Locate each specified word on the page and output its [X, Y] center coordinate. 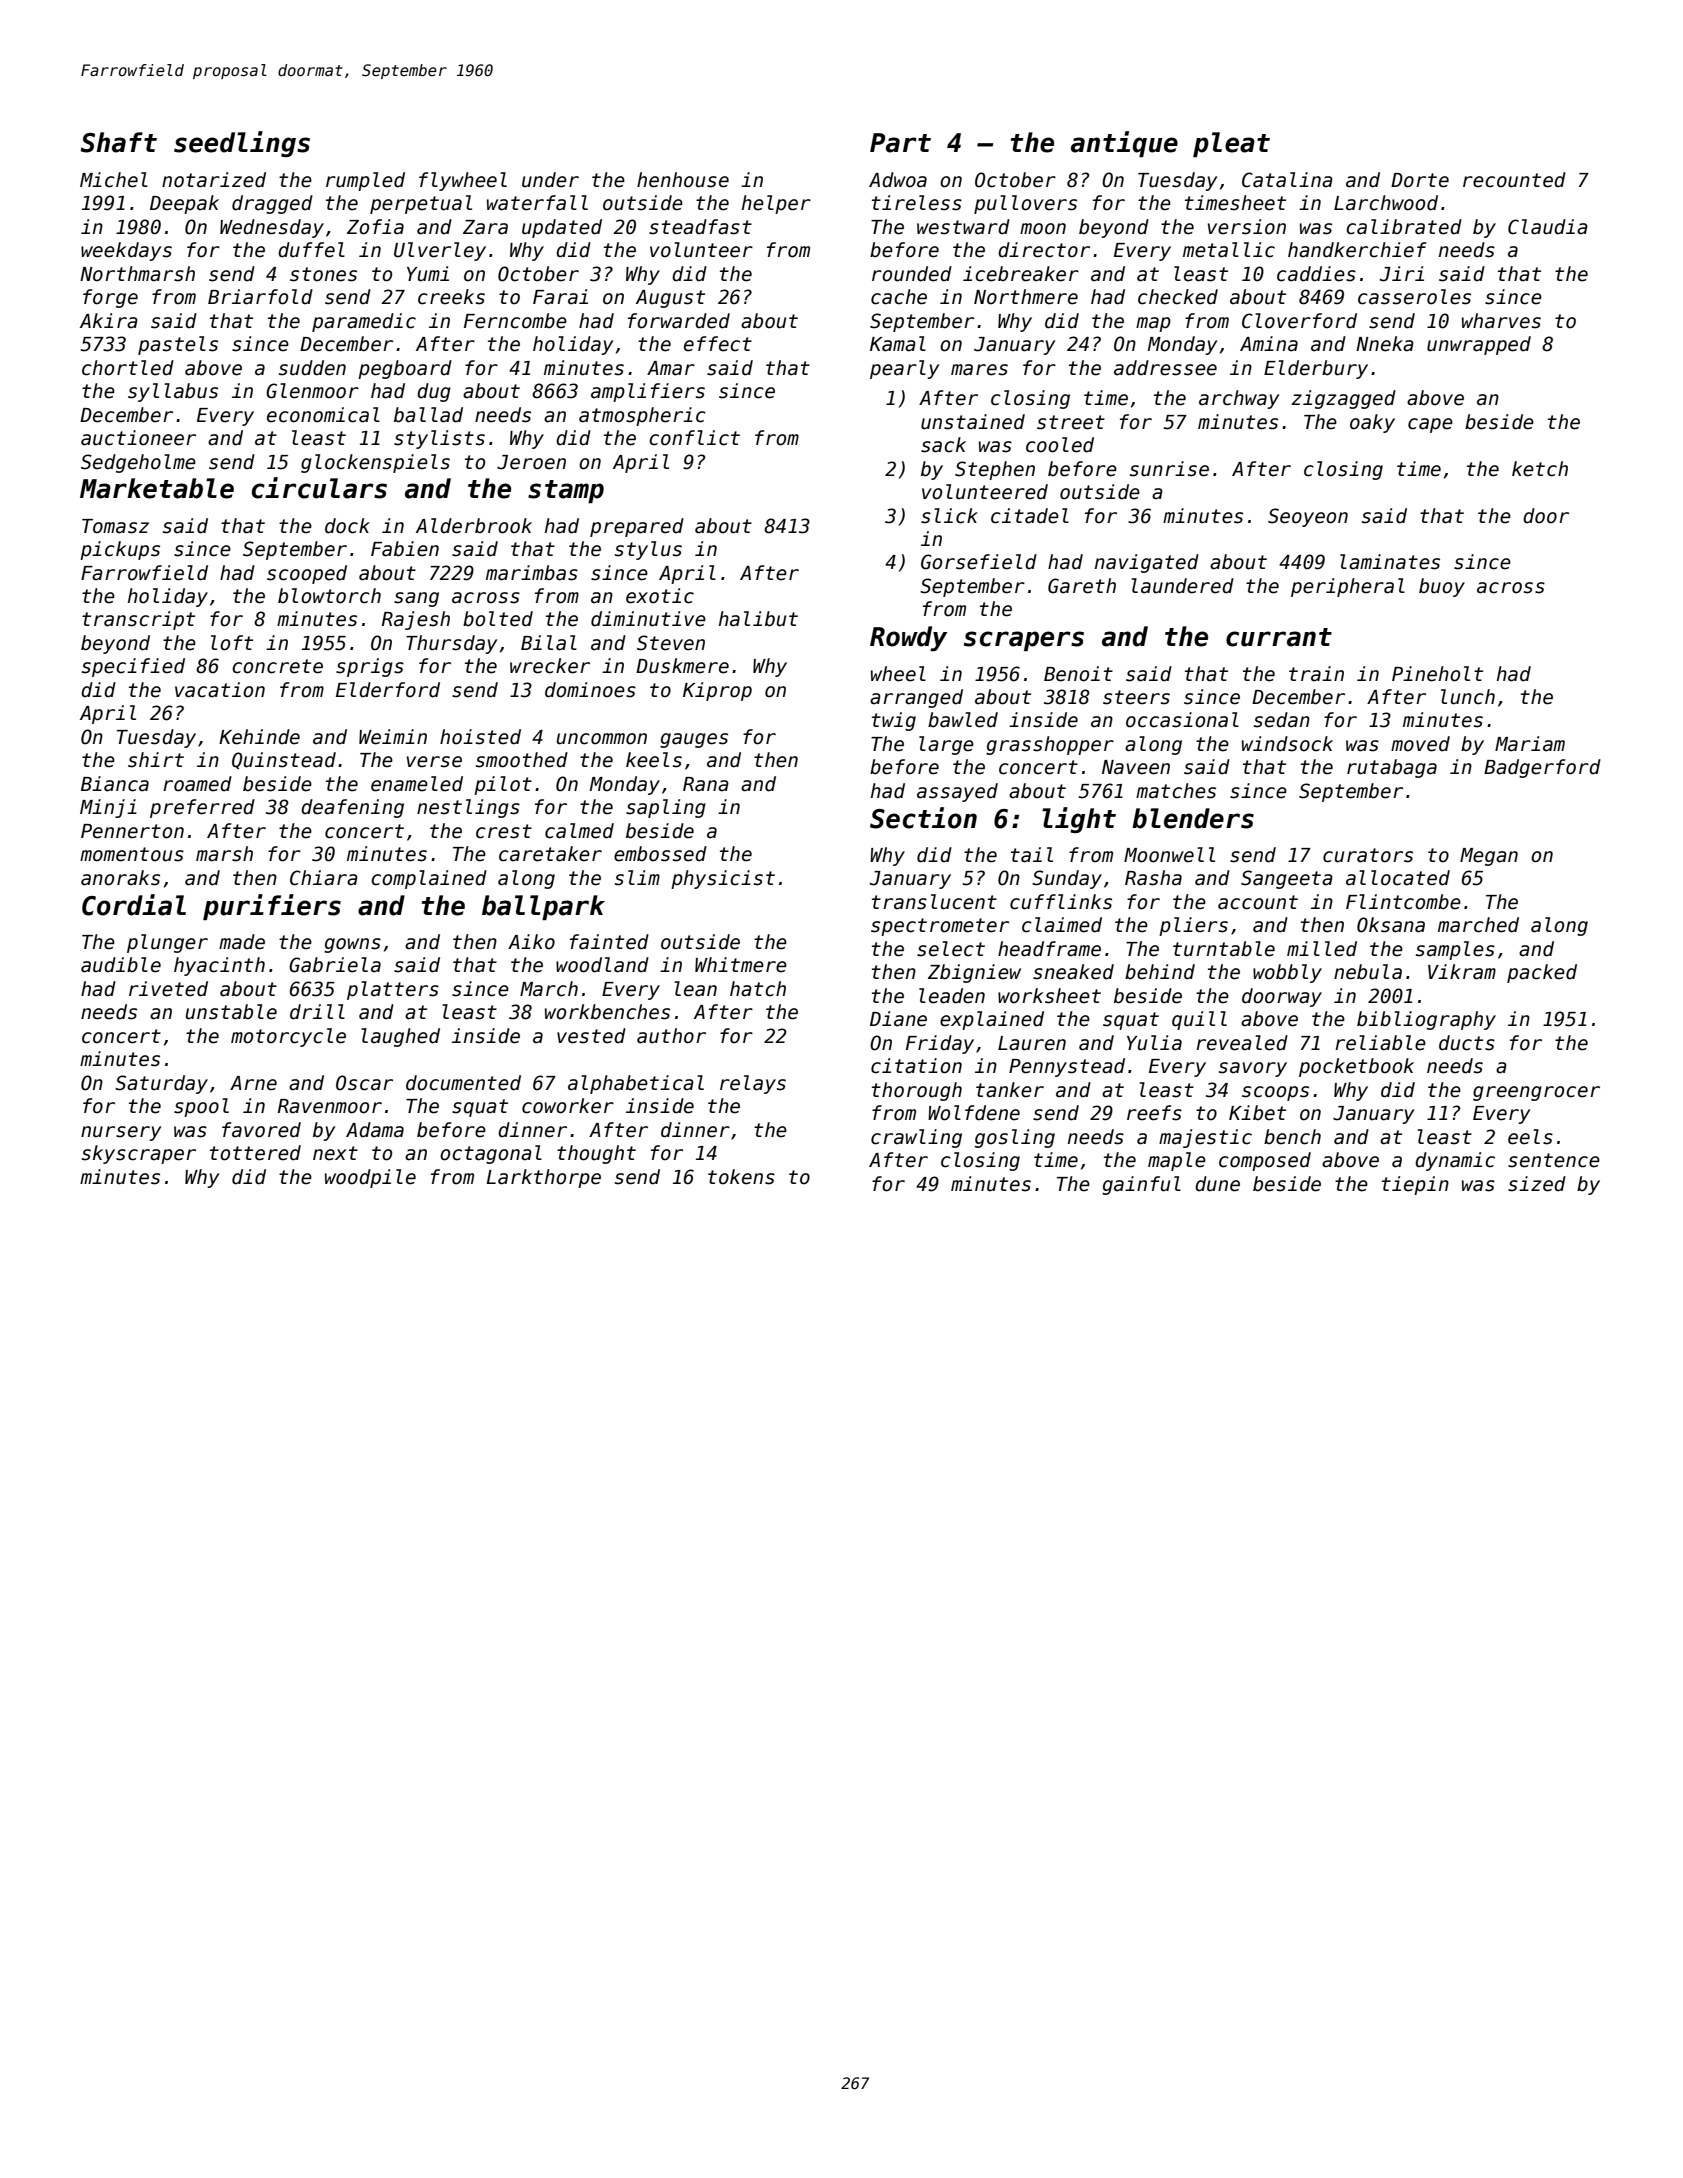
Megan [1489, 857]
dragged [272, 204]
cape [1430, 425]
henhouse [683, 180]
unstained [973, 422]
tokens [741, 1177]
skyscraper [139, 1154]
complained [429, 879]
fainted [609, 942]
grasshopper [1050, 745]
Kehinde [259, 737]
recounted [1514, 180]
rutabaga [1392, 768]
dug [434, 392]
